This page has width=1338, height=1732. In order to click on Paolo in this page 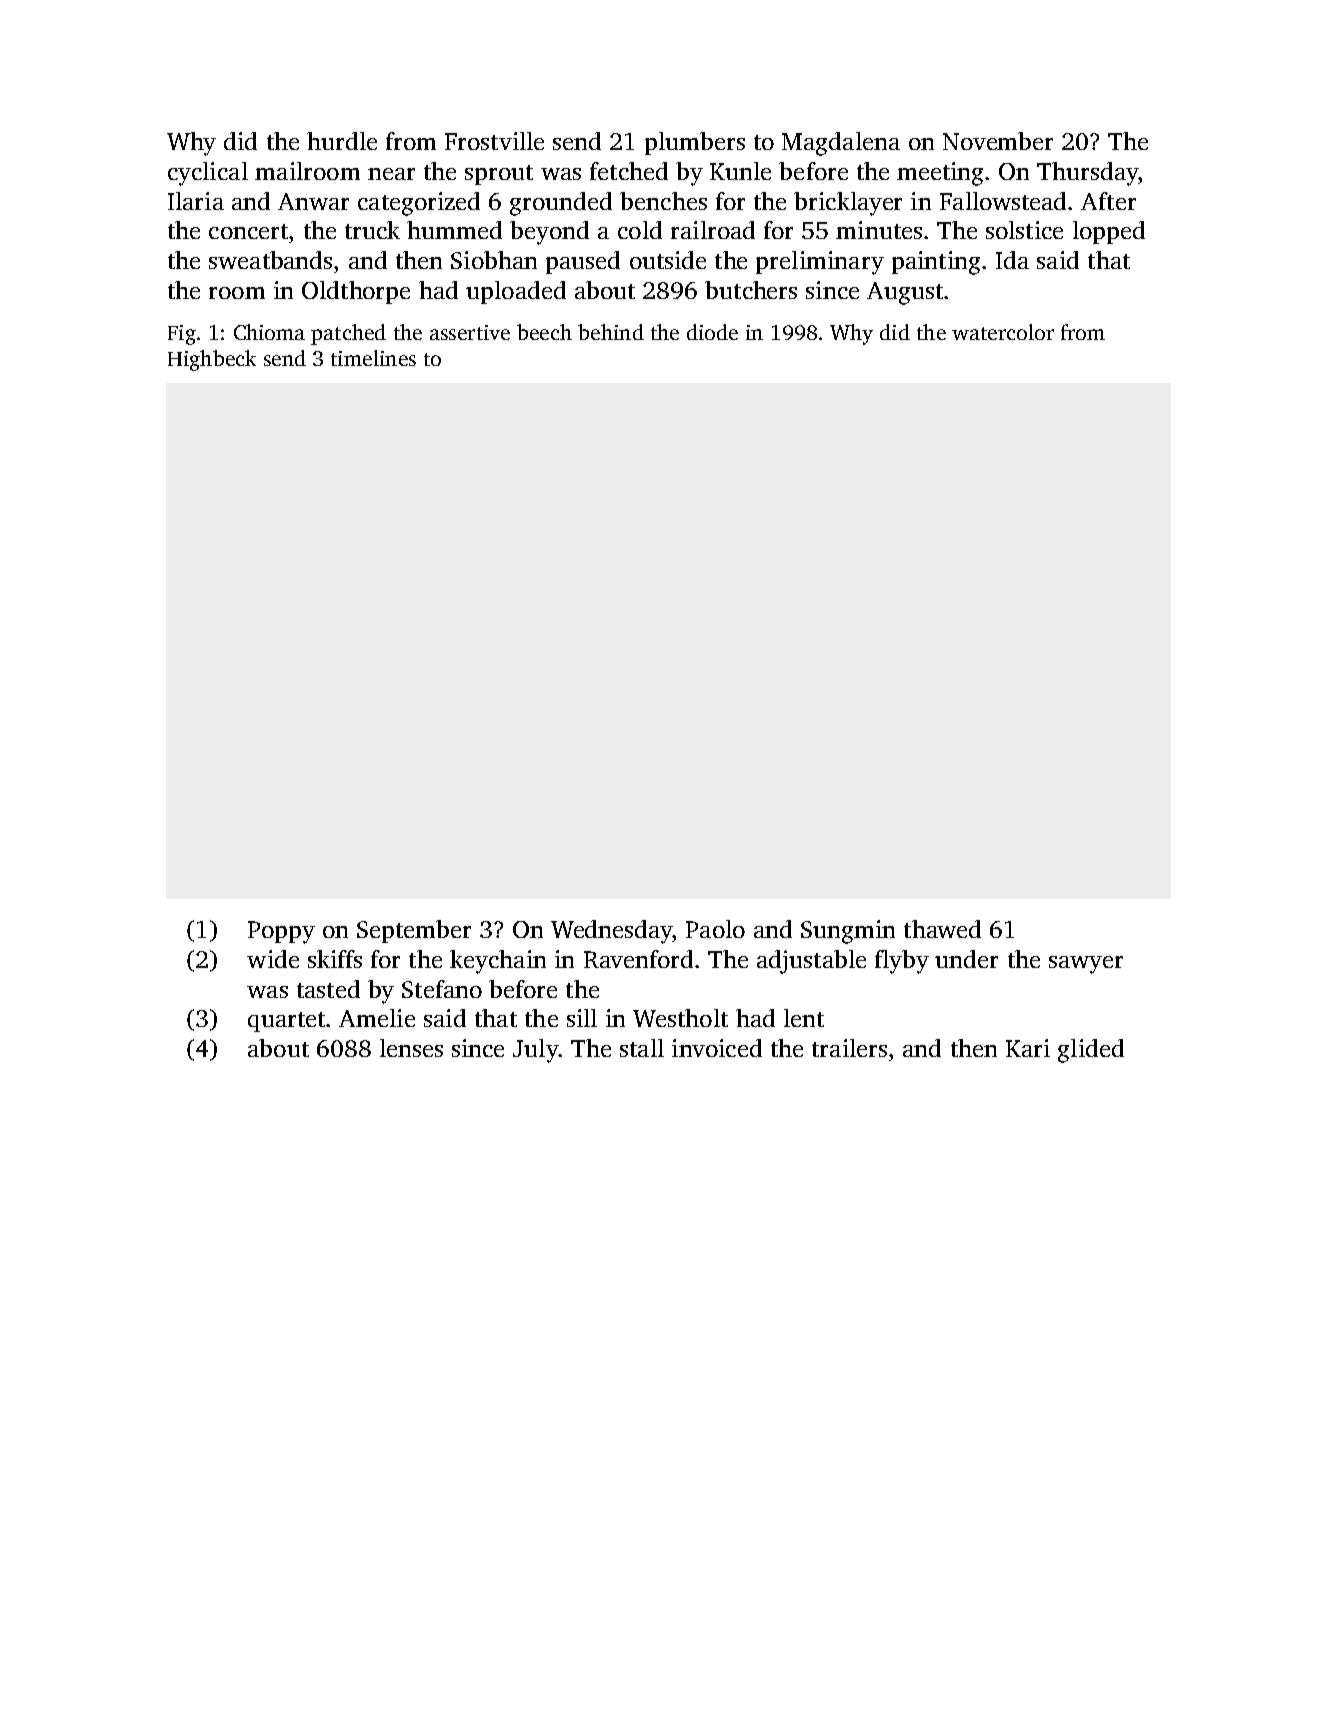, I will do `click(715, 929)`.
